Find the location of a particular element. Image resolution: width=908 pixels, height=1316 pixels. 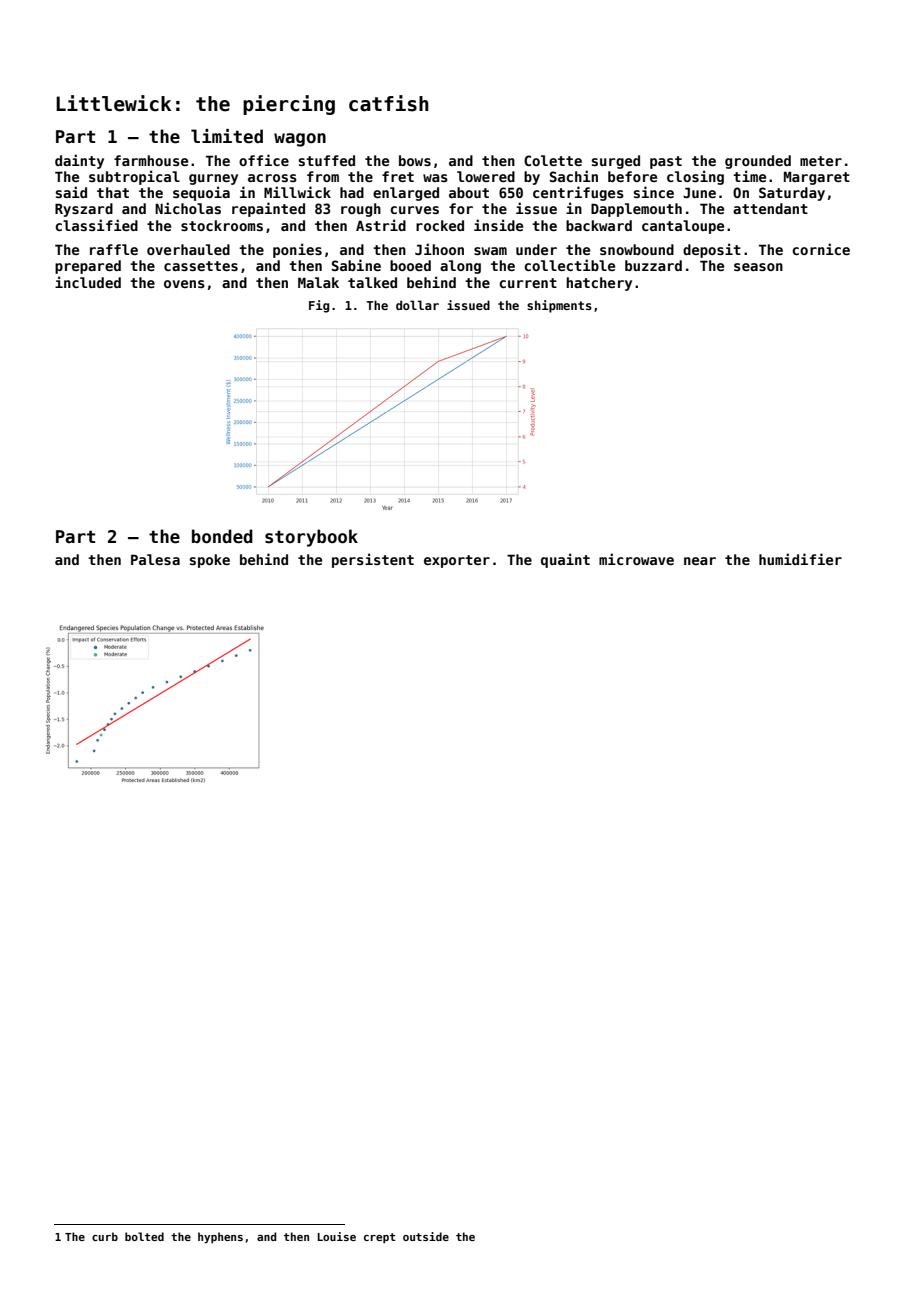

Palesa is located at coordinates (155, 559).
